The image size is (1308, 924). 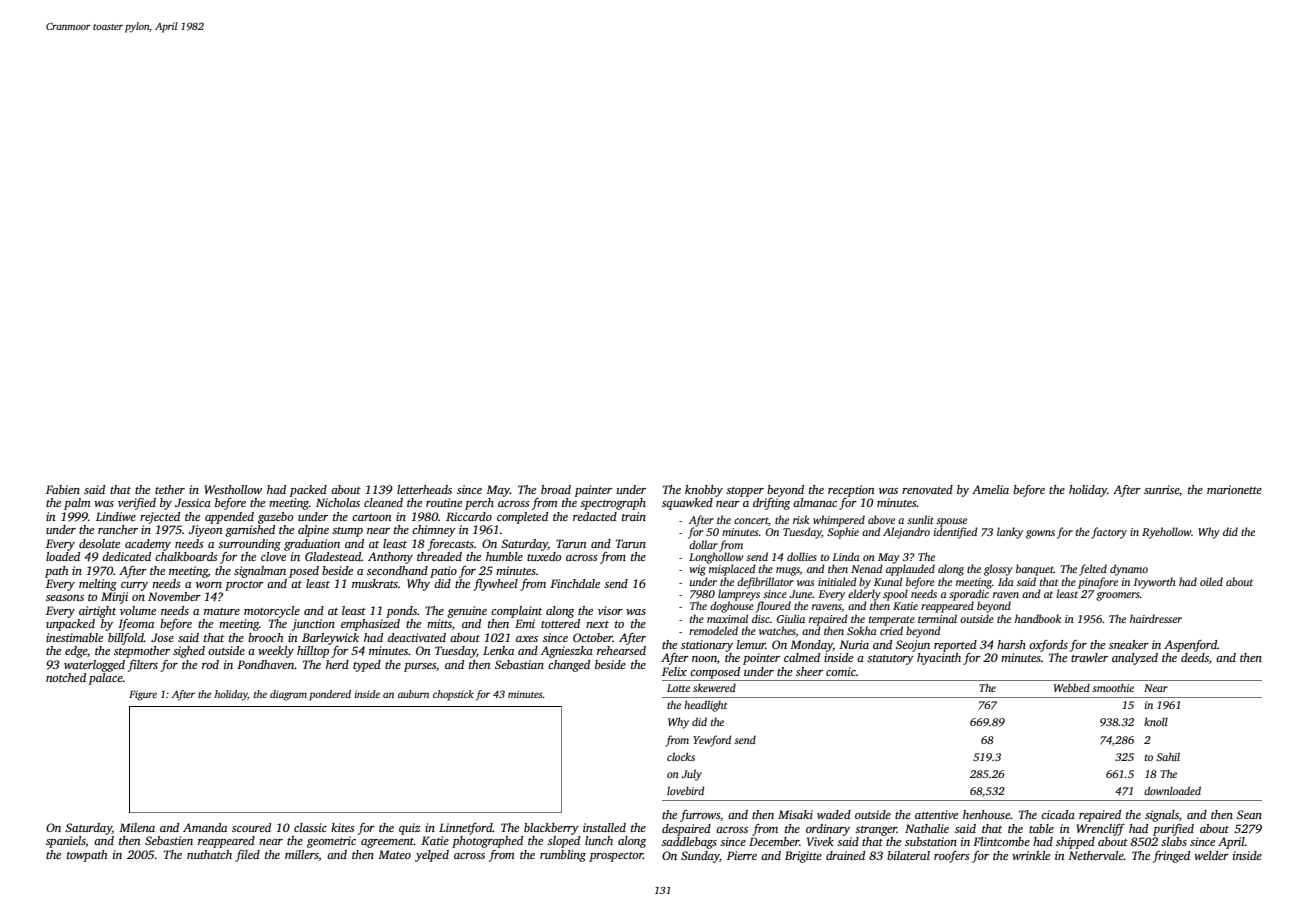 What do you see at coordinates (851, 491) in the document?
I see `reception` at bounding box center [851, 491].
